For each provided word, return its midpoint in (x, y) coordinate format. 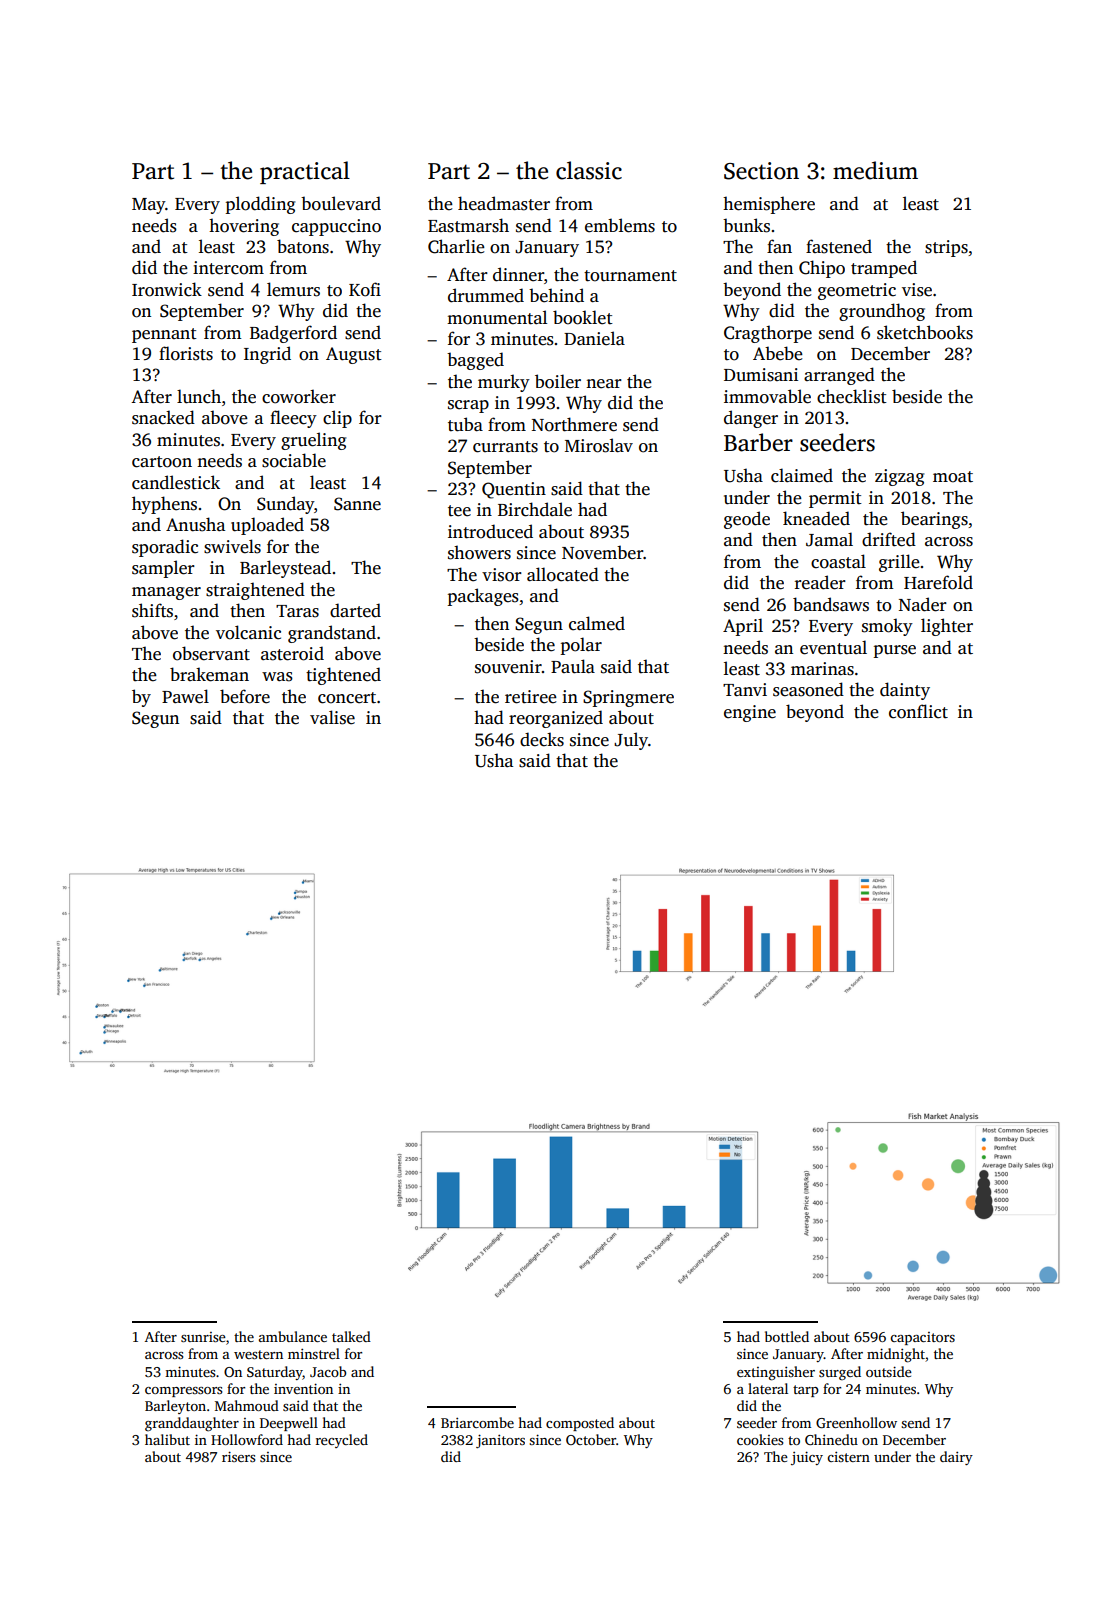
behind (556, 295)
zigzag (899, 477)
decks (542, 739)
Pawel (185, 696)
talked (351, 1336)
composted (580, 1424)
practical (305, 172)
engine (750, 713)
